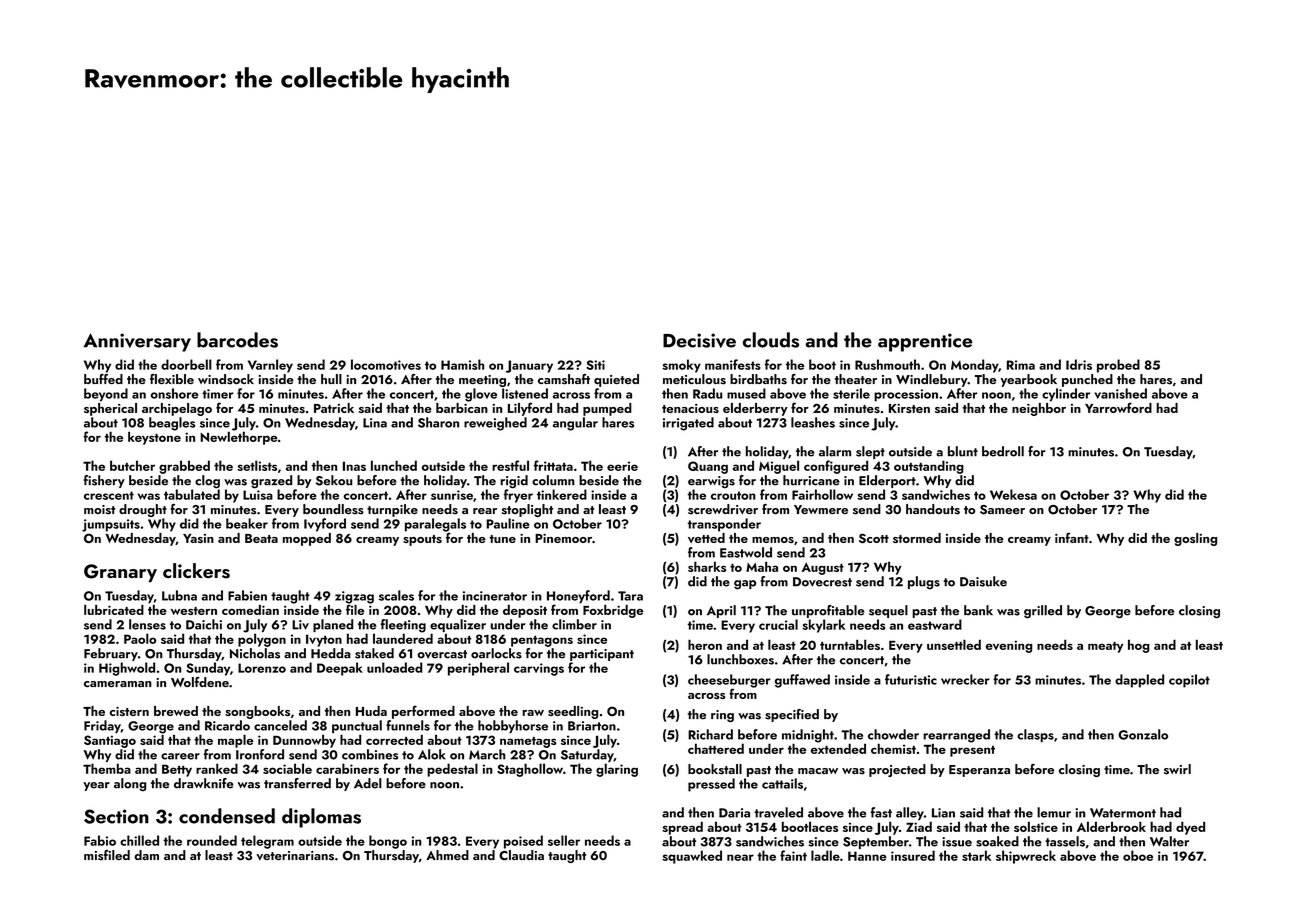 The width and height of the image is (1308, 924). What do you see at coordinates (724, 525) in the image?
I see `transponder` at bounding box center [724, 525].
